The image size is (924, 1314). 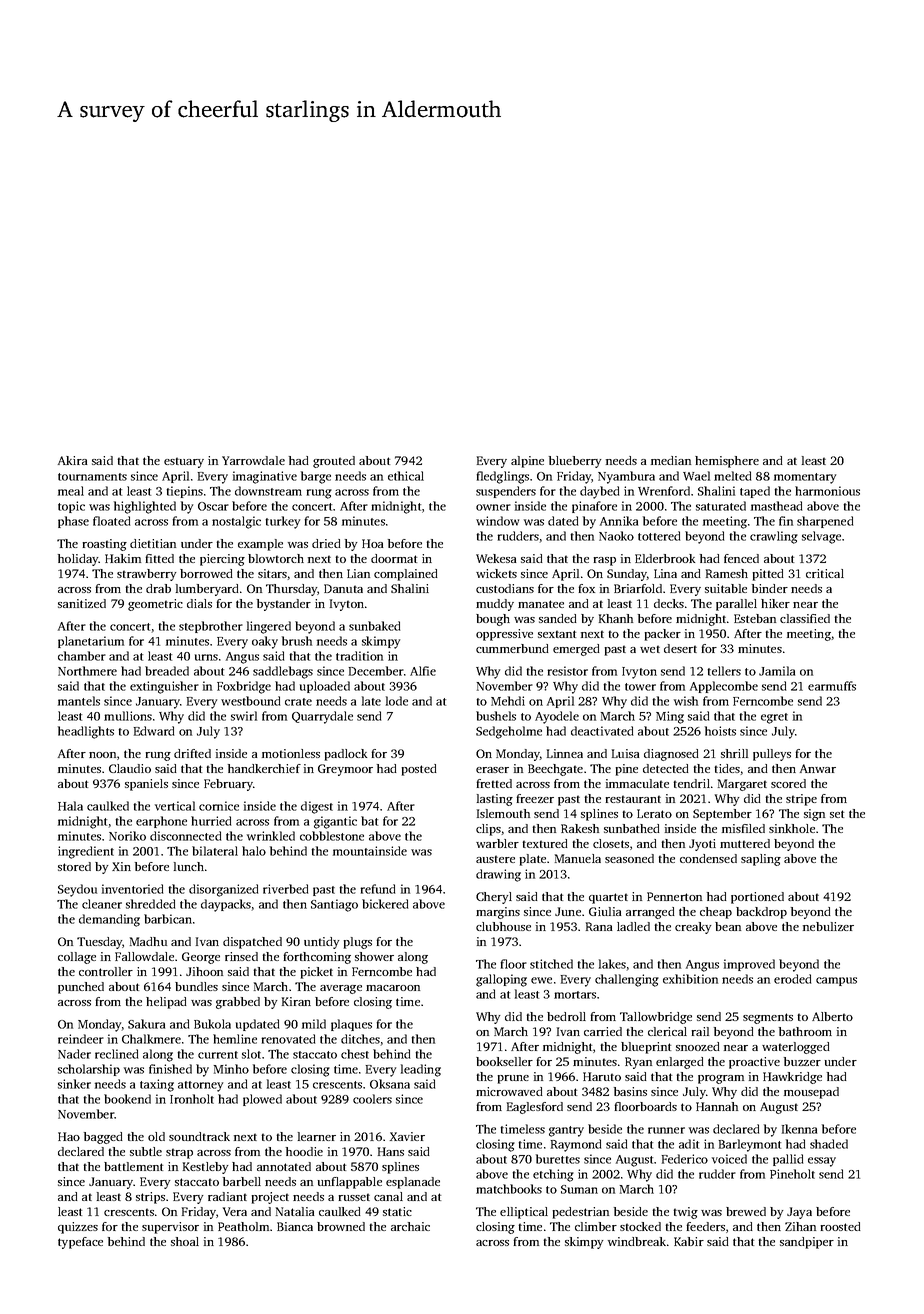 What do you see at coordinates (669, 603) in the document?
I see `decks` at bounding box center [669, 603].
